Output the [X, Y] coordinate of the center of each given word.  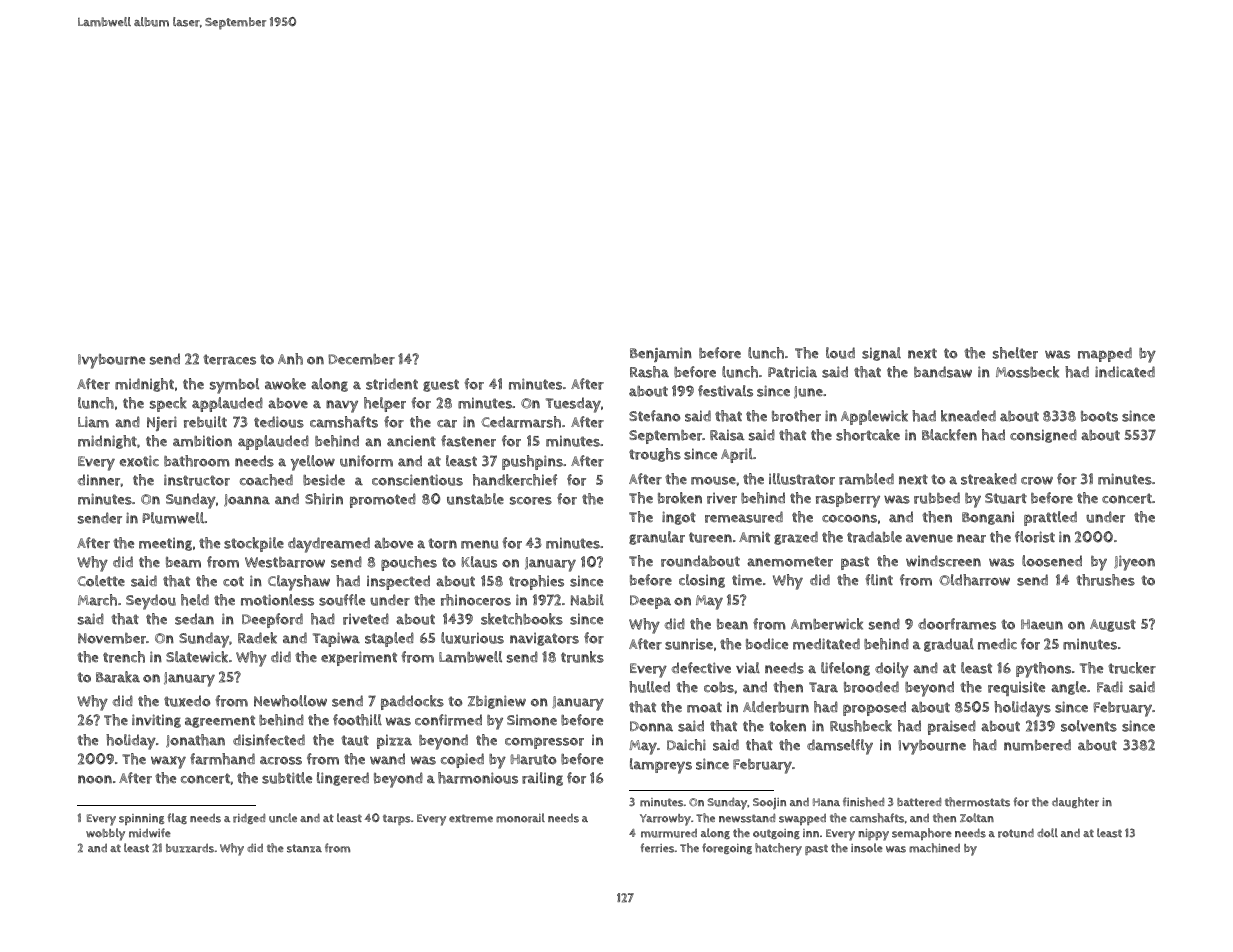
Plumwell [173, 518]
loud [840, 353]
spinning [141, 819]
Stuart [1006, 498]
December [361, 359]
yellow [313, 463]
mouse [713, 481]
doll [1047, 833]
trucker [1132, 668]
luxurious [472, 638]
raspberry [848, 500]
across [281, 760]
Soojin [769, 804]
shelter [1015, 353]
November [112, 638]
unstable [475, 499]
